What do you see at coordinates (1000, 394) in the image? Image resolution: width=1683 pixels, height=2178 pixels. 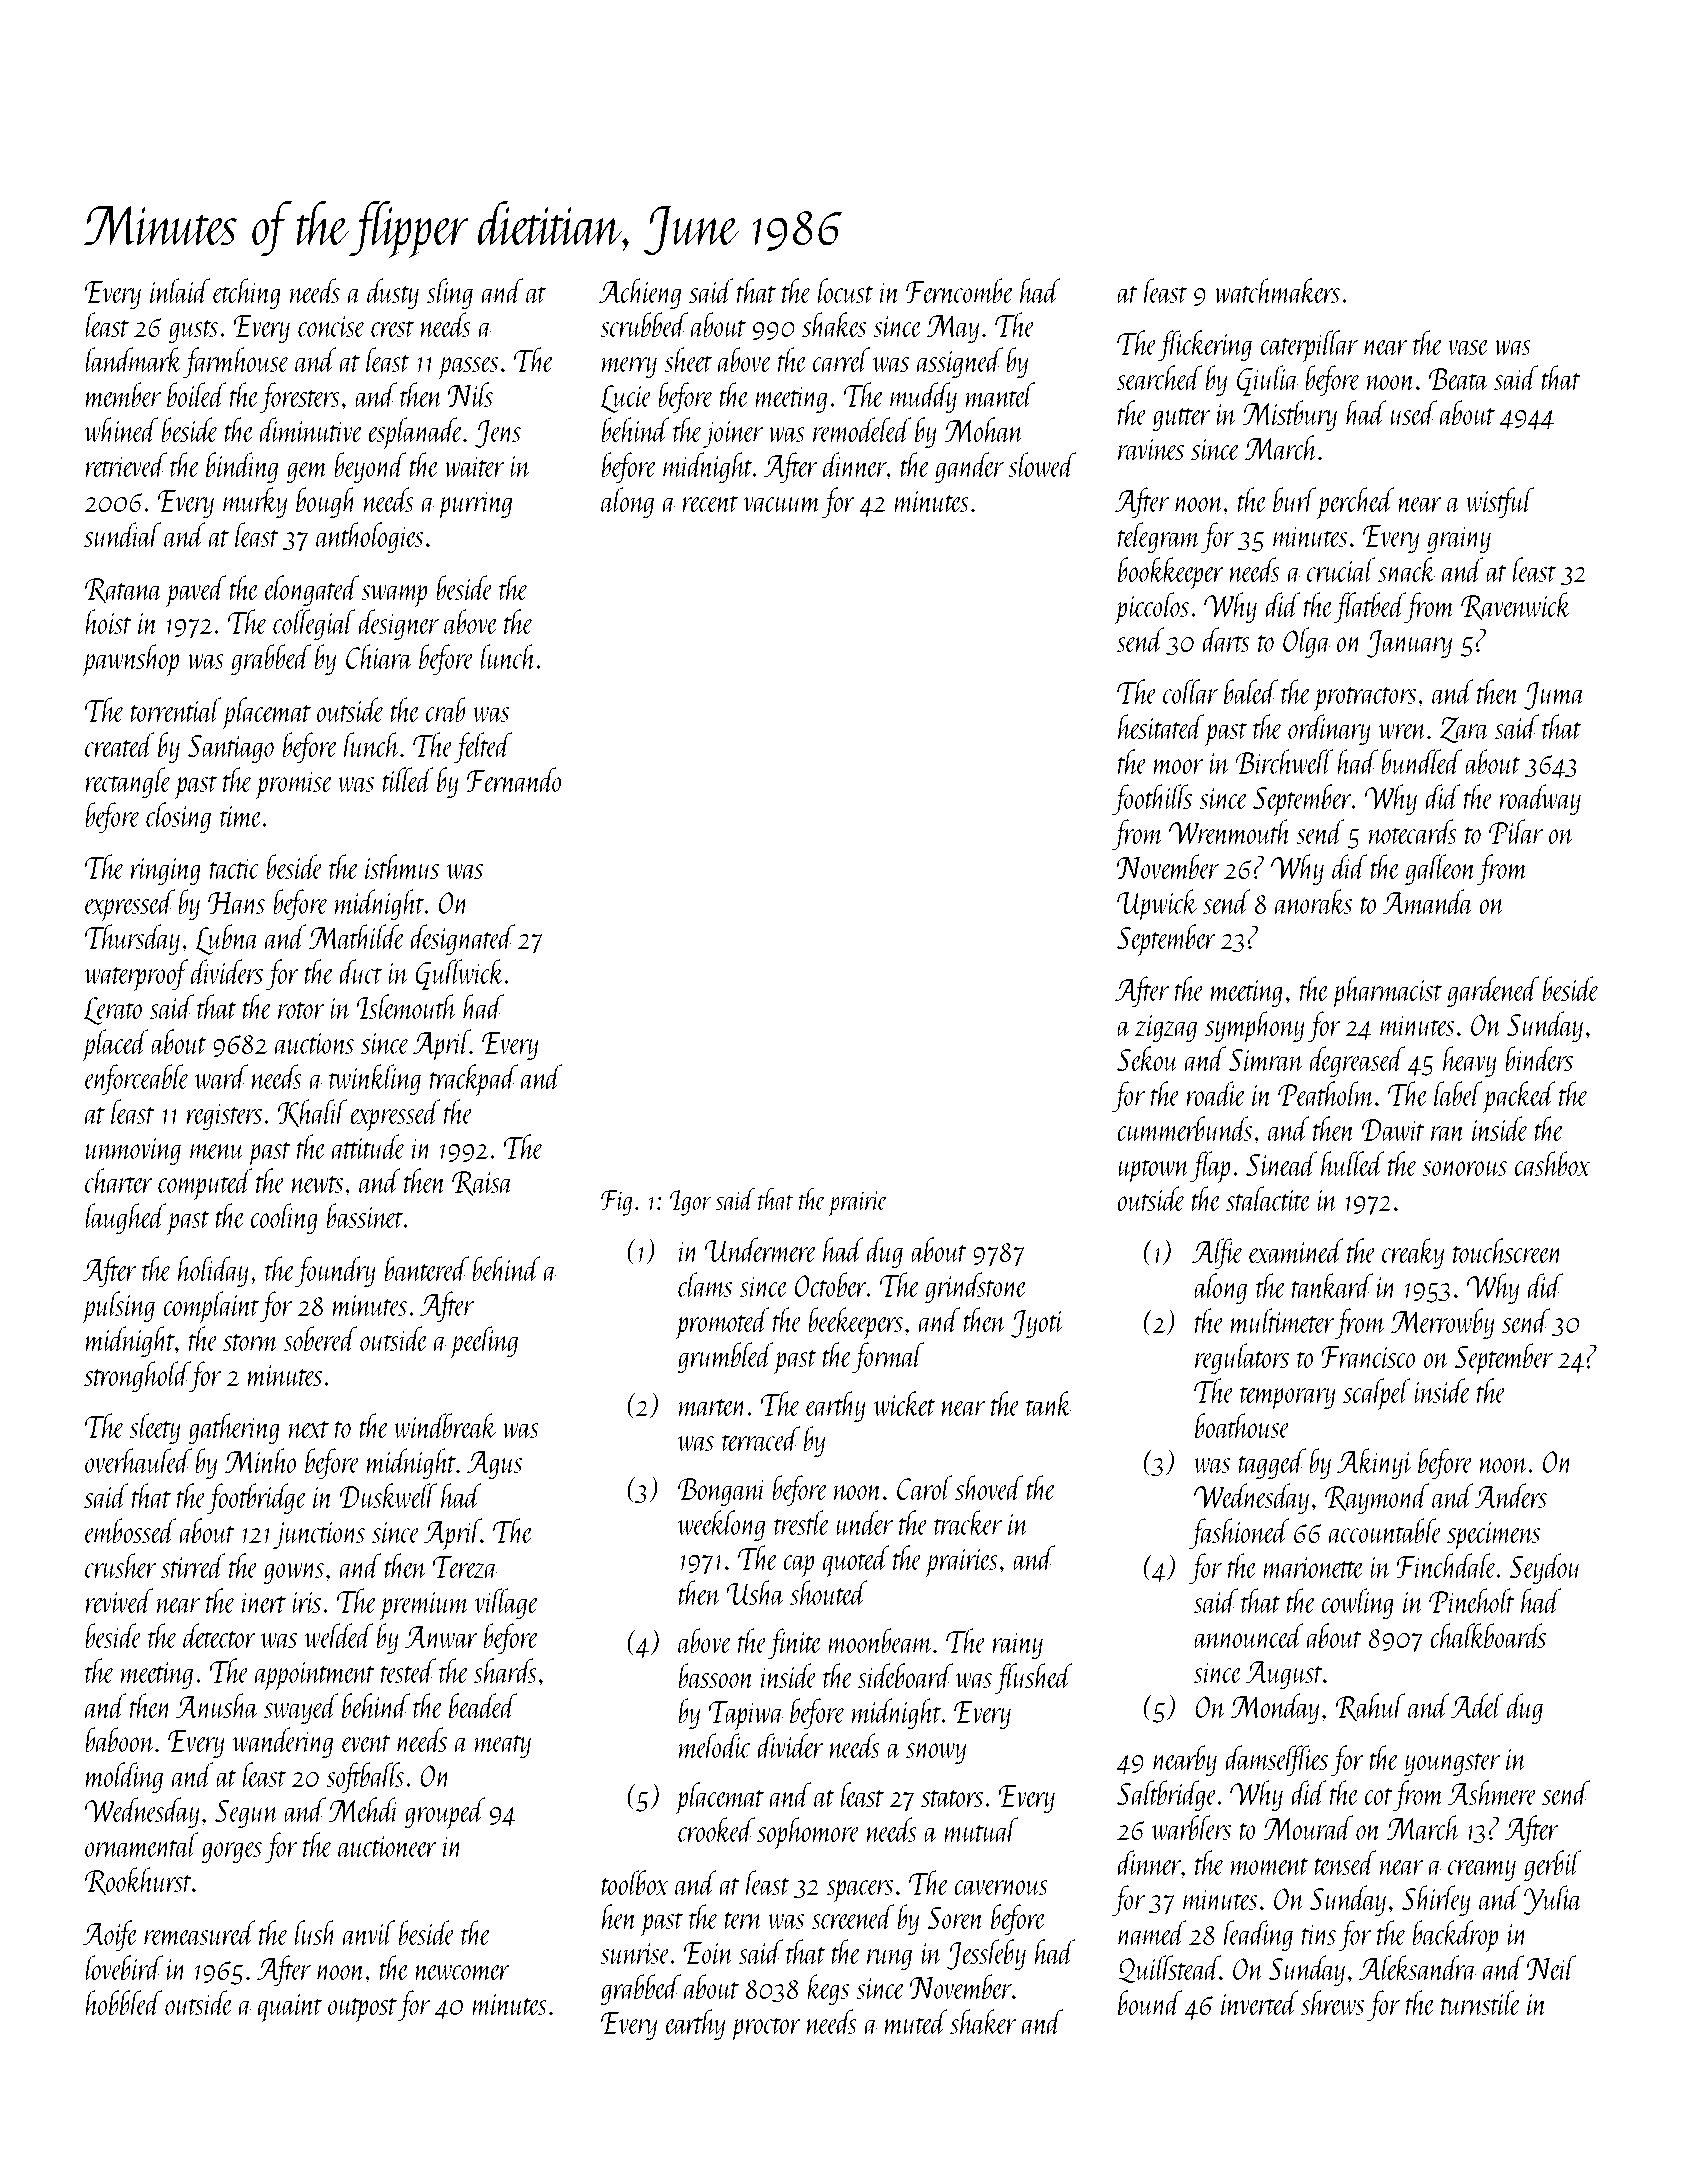 I see `mantel` at bounding box center [1000, 394].
